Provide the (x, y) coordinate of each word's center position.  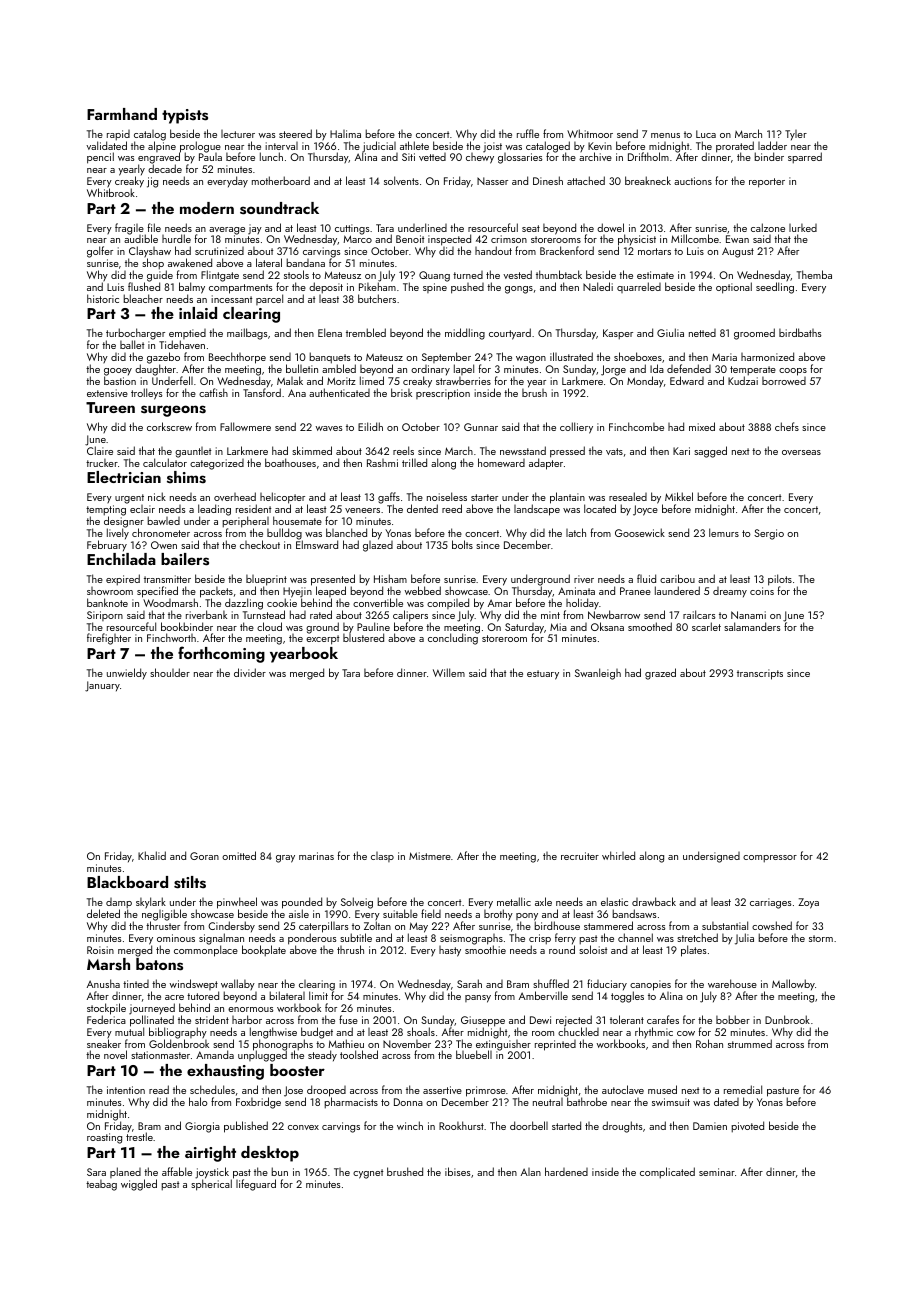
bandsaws (634, 913)
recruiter (580, 856)
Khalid (152, 855)
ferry (565, 938)
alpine (162, 146)
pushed (467, 288)
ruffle (528, 133)
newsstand (523, 450)
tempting (106, 510)
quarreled (639, 287)
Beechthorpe (237, 358)
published (246, 1127)
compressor (770, 859)
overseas (801, 452)
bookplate (264, 951)
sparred (805, 158)
